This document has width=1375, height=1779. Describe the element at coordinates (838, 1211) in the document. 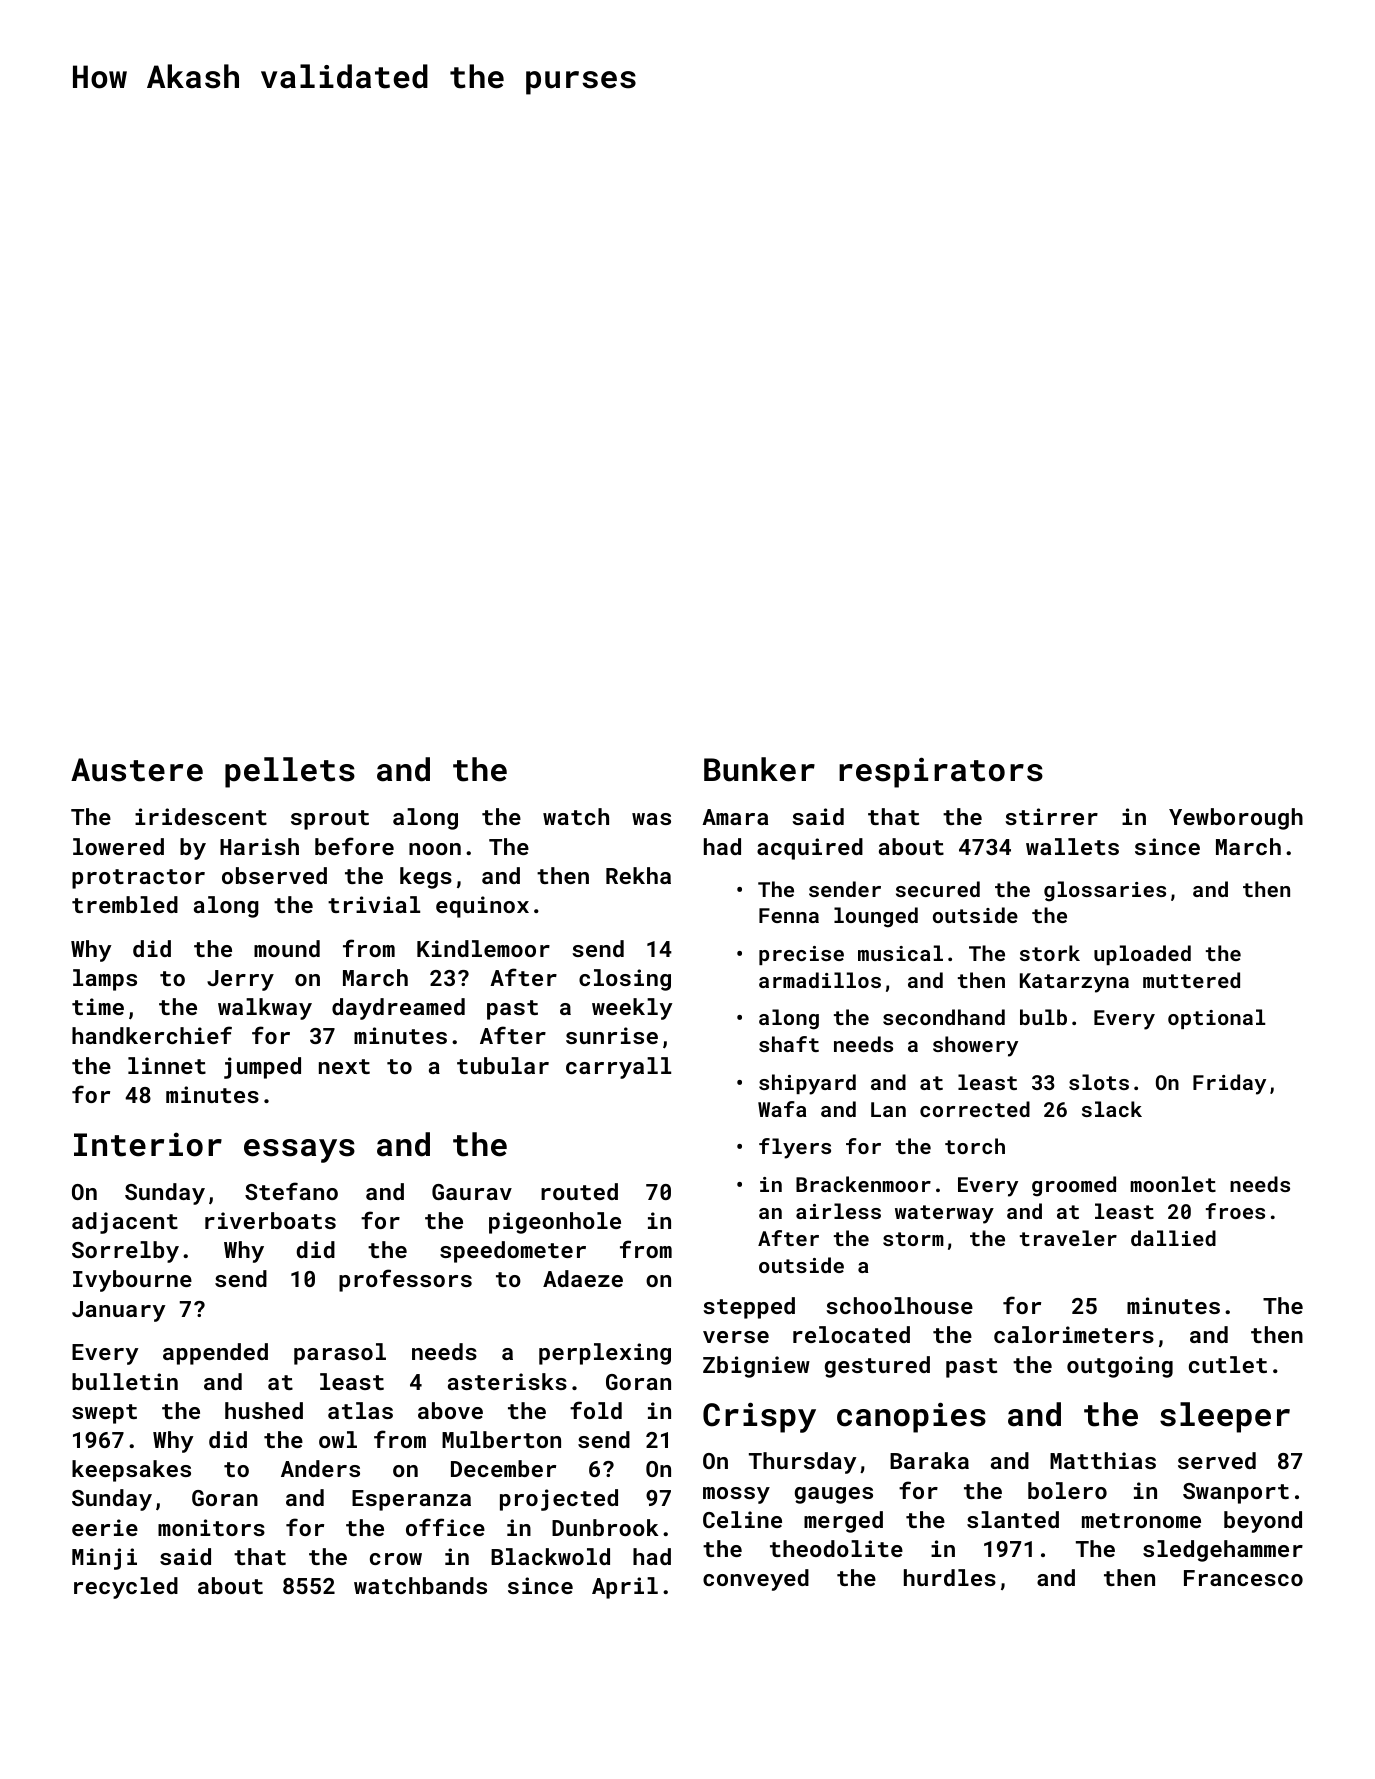

I see `airless` at that location.
